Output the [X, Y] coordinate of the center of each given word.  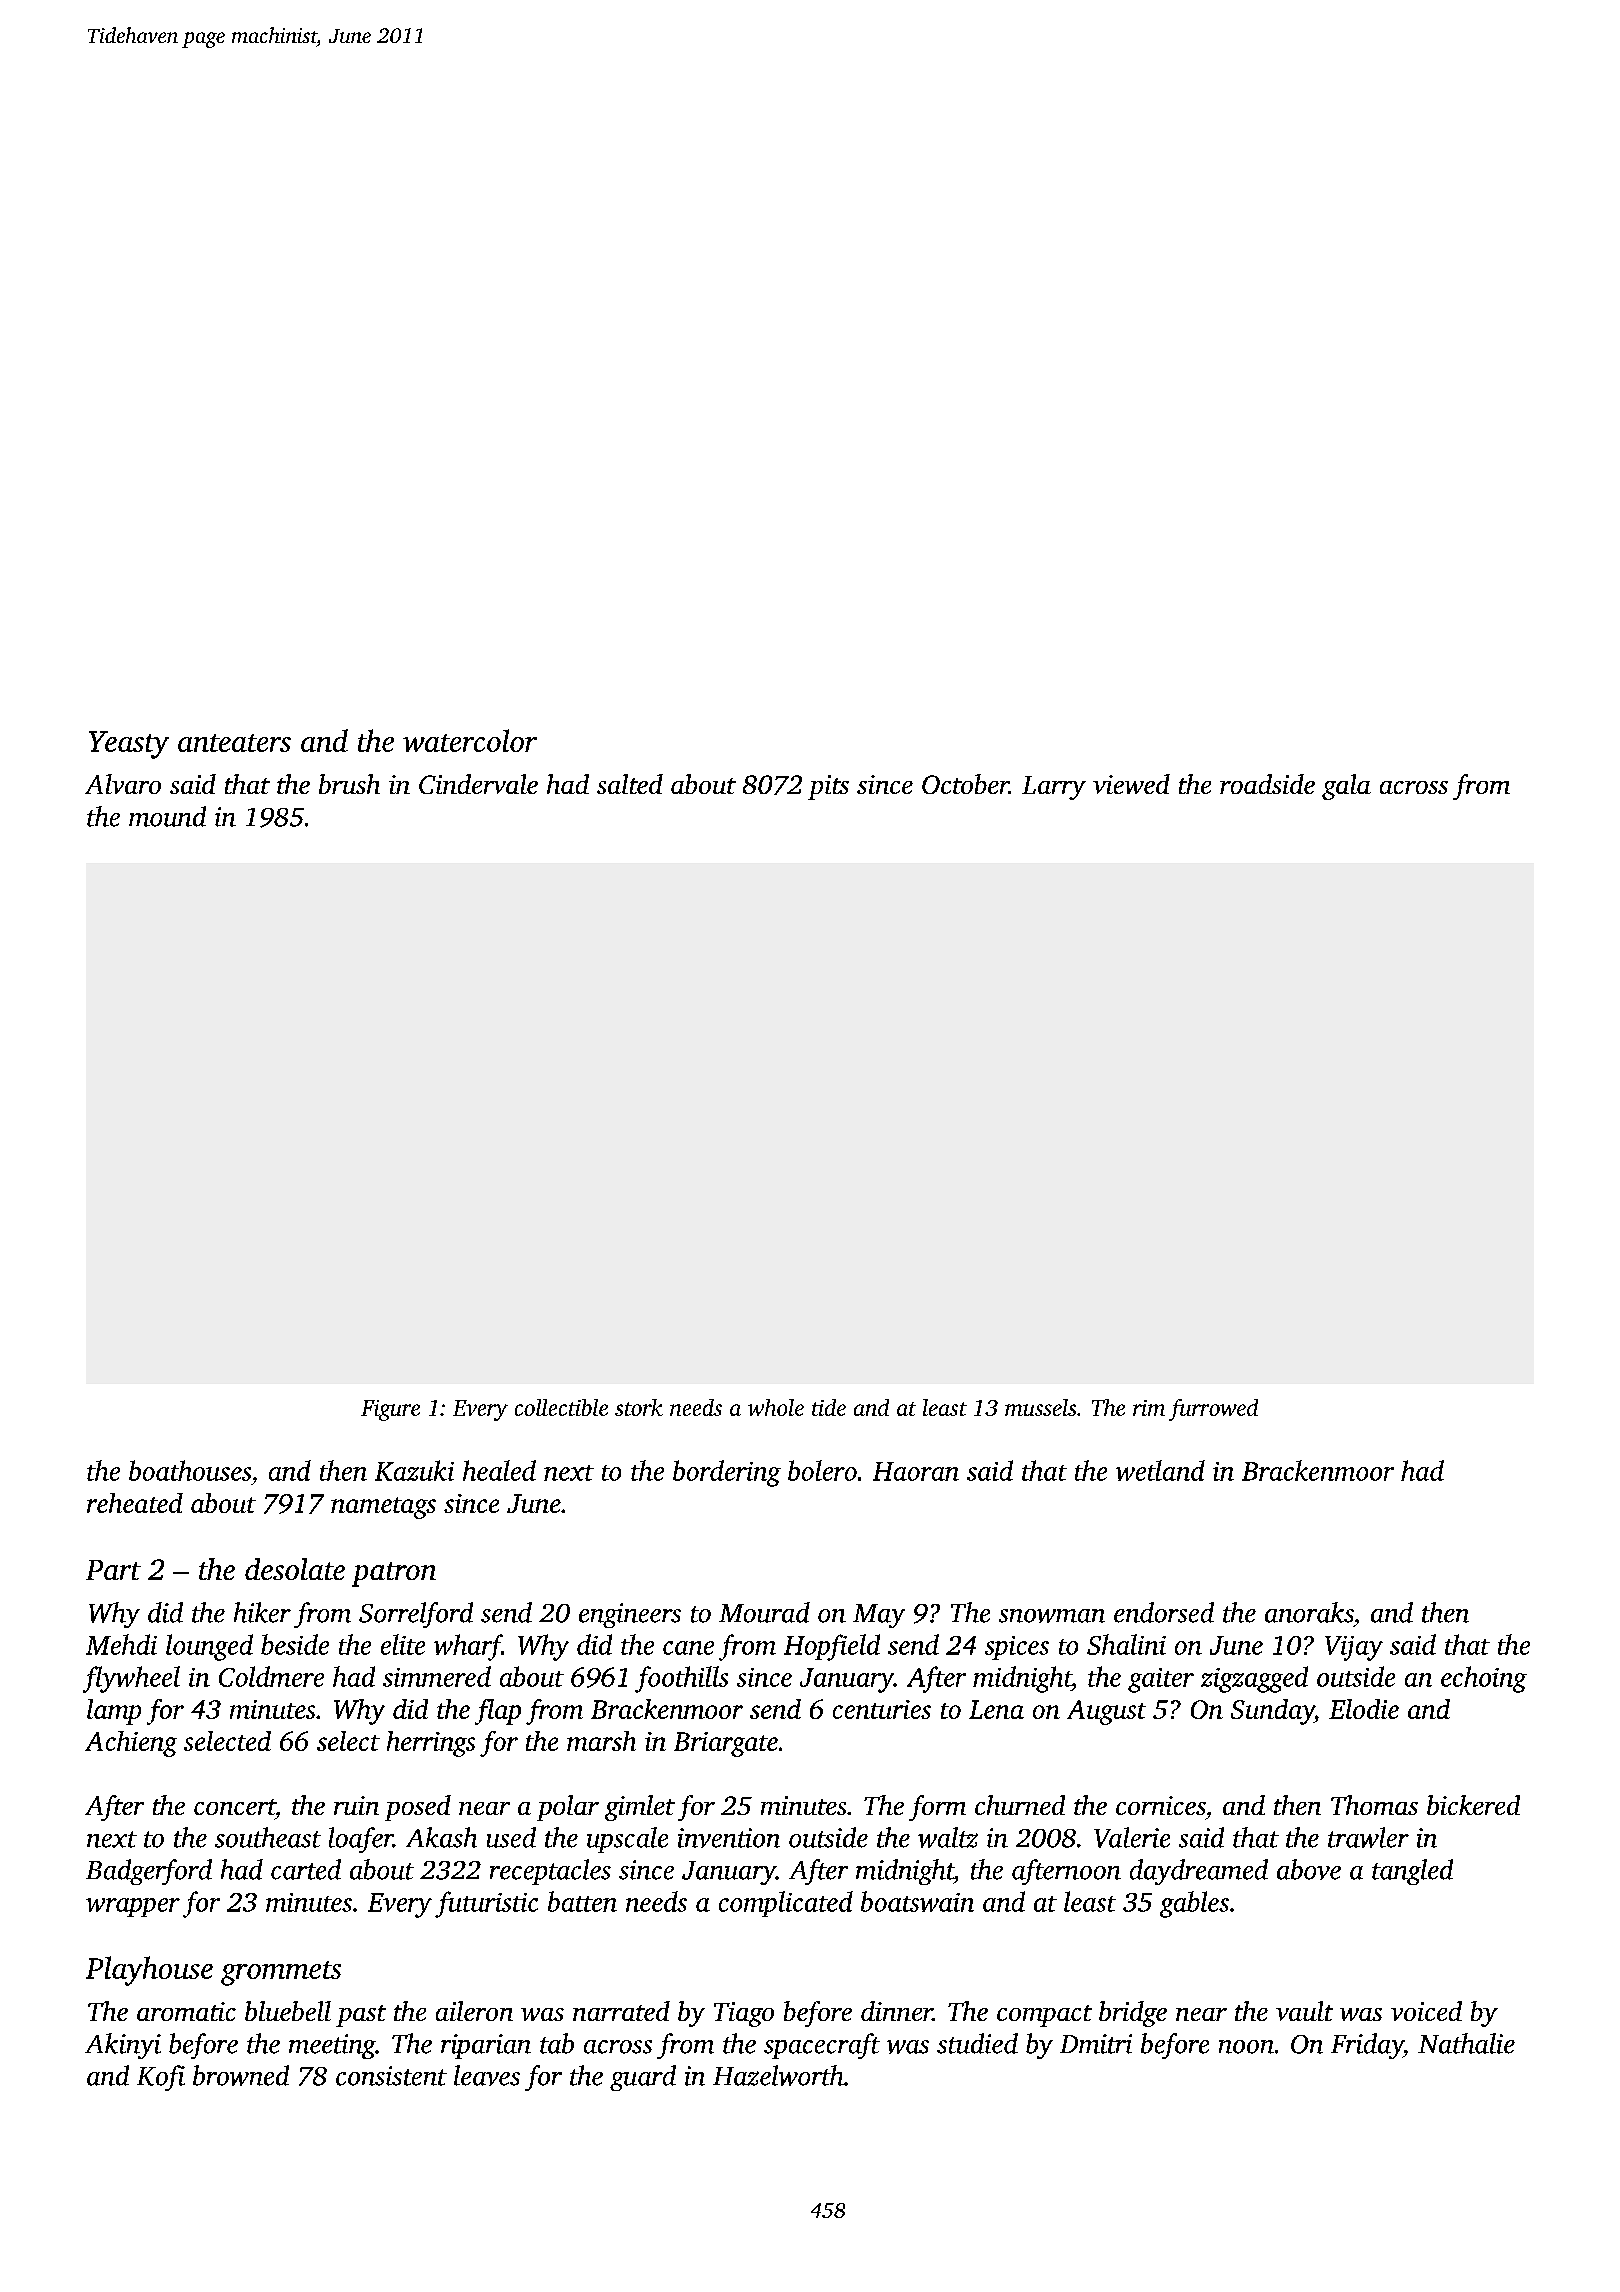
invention [729, 1838]
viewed [1131, 784]
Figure [390, 1410]
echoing [1484, 1679]
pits [828, 787]
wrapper [133, 1907]
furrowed [1213, 1410]
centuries [882, 1709]
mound [167, 816]
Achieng [131, 1744]
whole [776, 1407]
